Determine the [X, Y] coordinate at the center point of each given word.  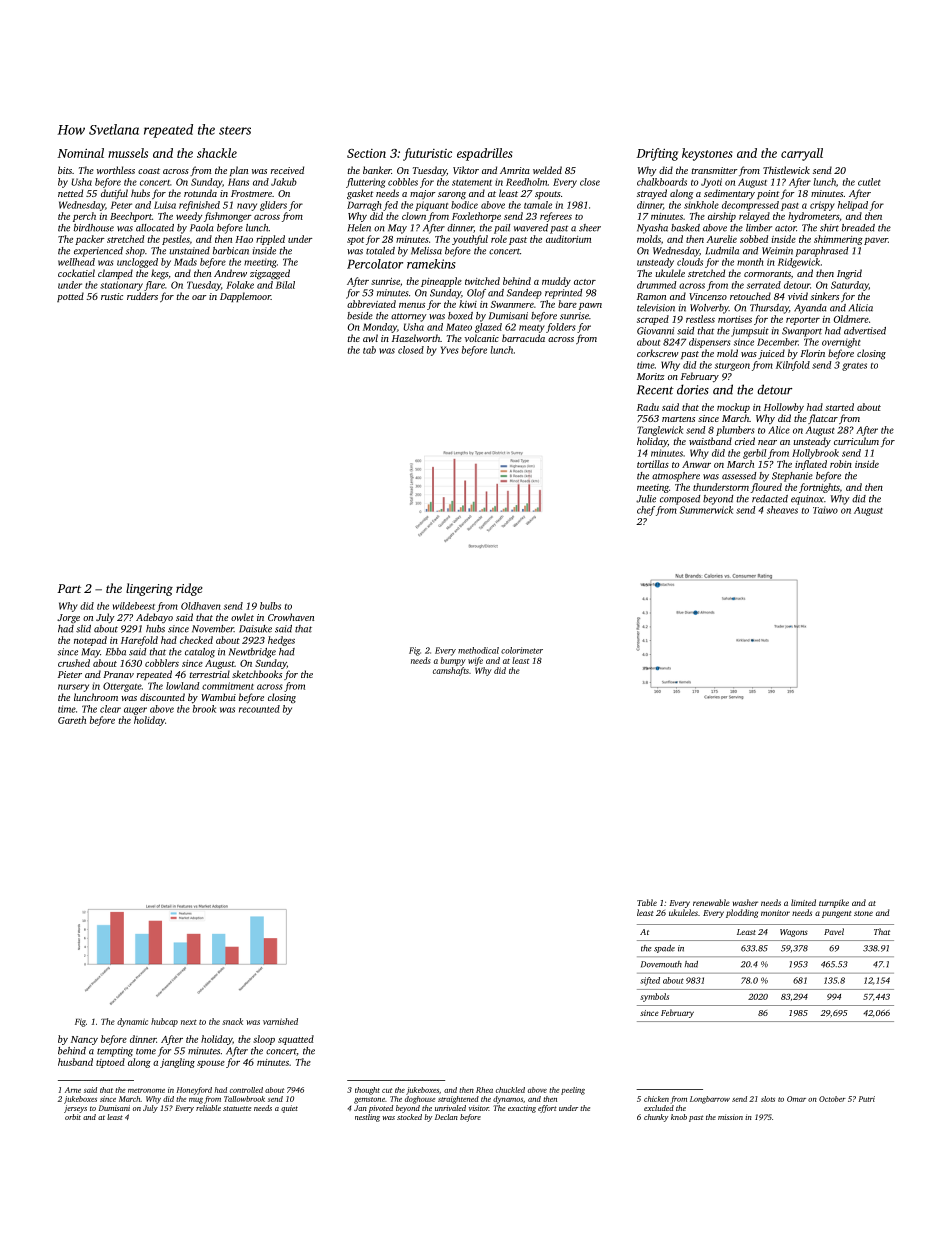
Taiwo [825, 510]
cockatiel [76, 273]
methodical [478, 650]
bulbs [270, 606]
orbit [73, 1117]
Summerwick [706, 510]
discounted [162, 697]
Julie [646, 499]
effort [547, 1109]
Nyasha [652, 229]
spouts [548, 195]
